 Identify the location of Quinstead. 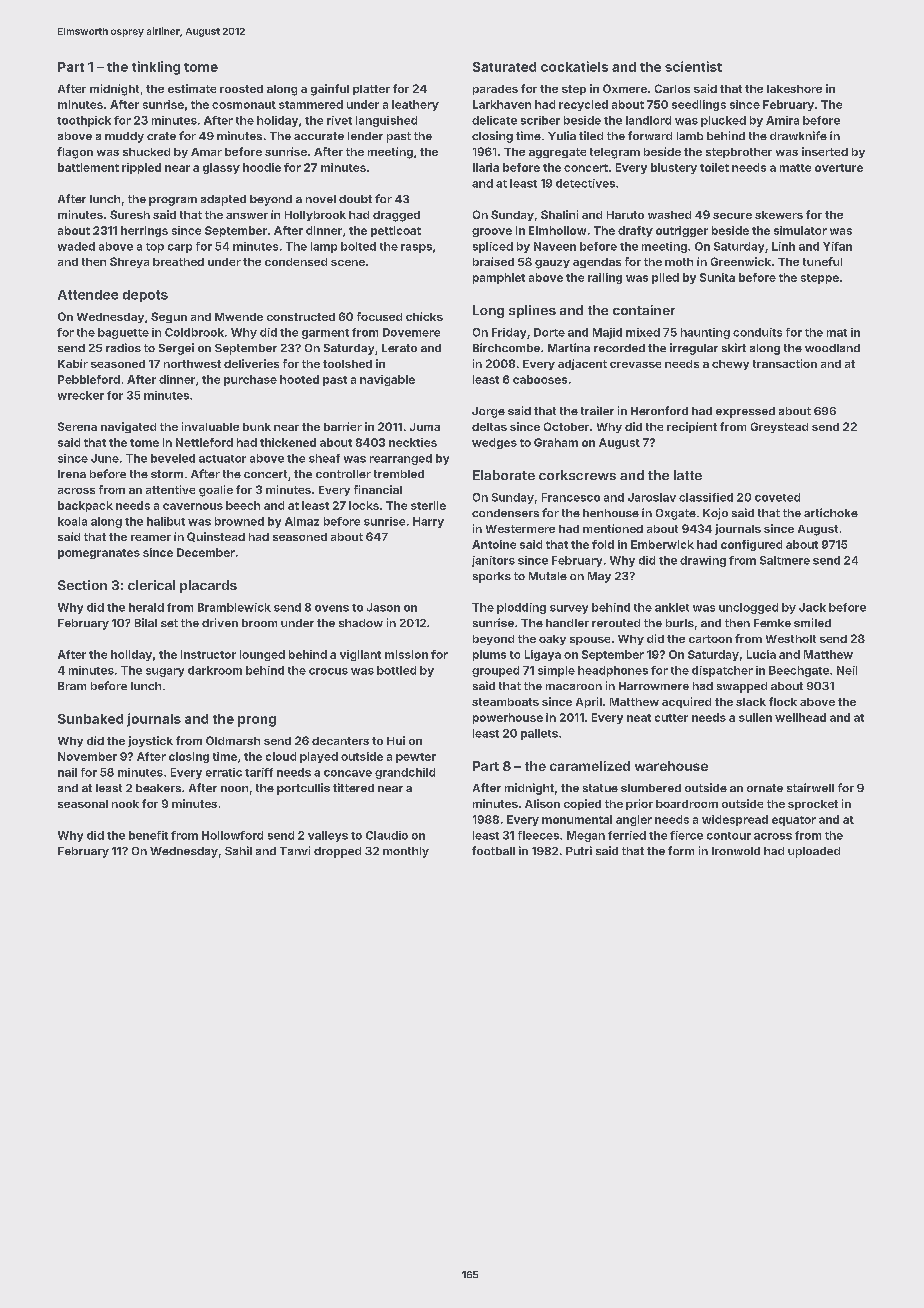
(216, 537).
